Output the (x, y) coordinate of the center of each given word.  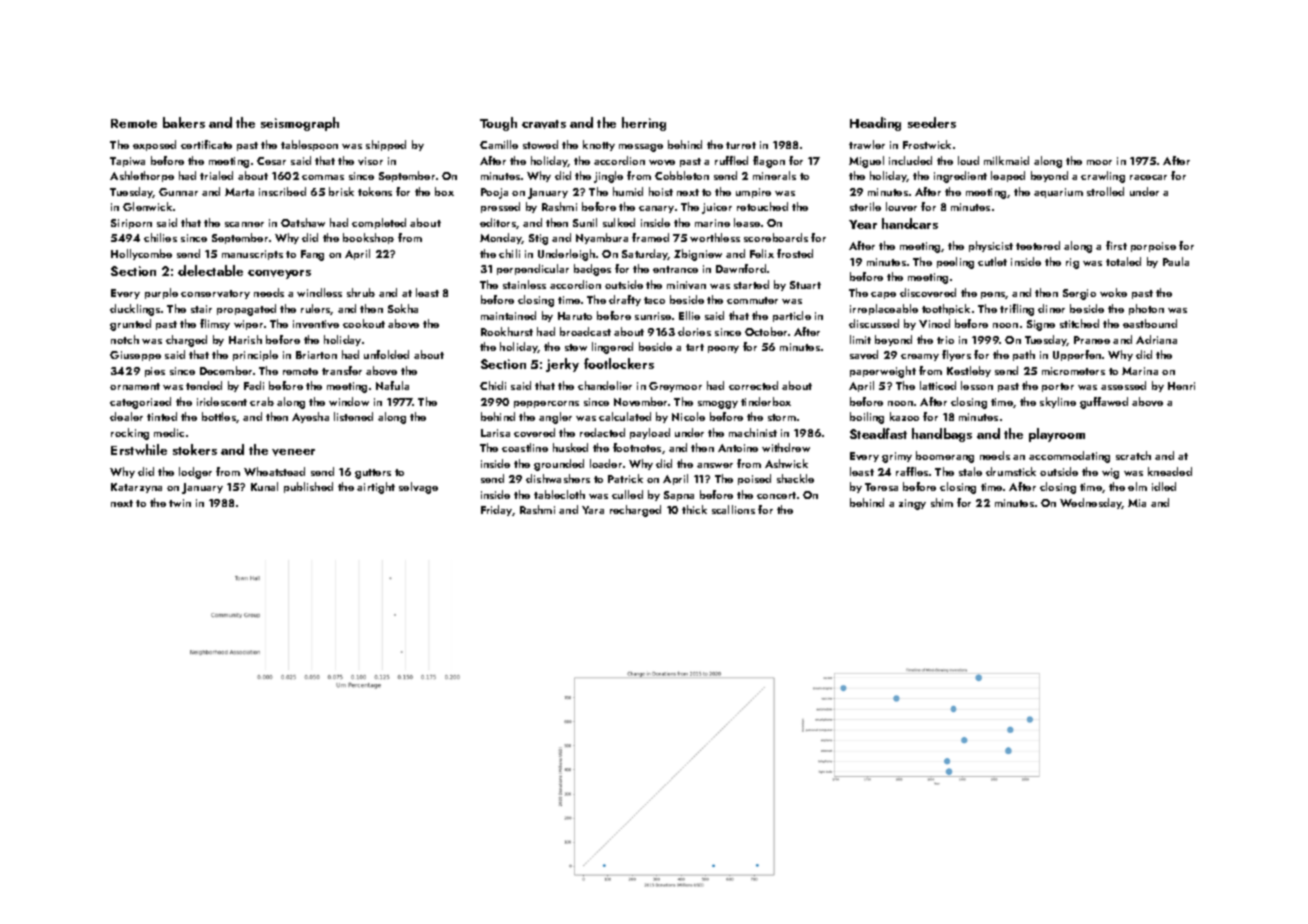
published (308, 487)
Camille (499, 144)
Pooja (494, 193)
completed (379, 223)
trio (945, 340)
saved (864, 354)
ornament (135, 386)
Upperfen (1077, 355)
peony (723, 349)
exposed (154, 145)
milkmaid (1006, 160)
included (910, 160)
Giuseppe (135, 356)
